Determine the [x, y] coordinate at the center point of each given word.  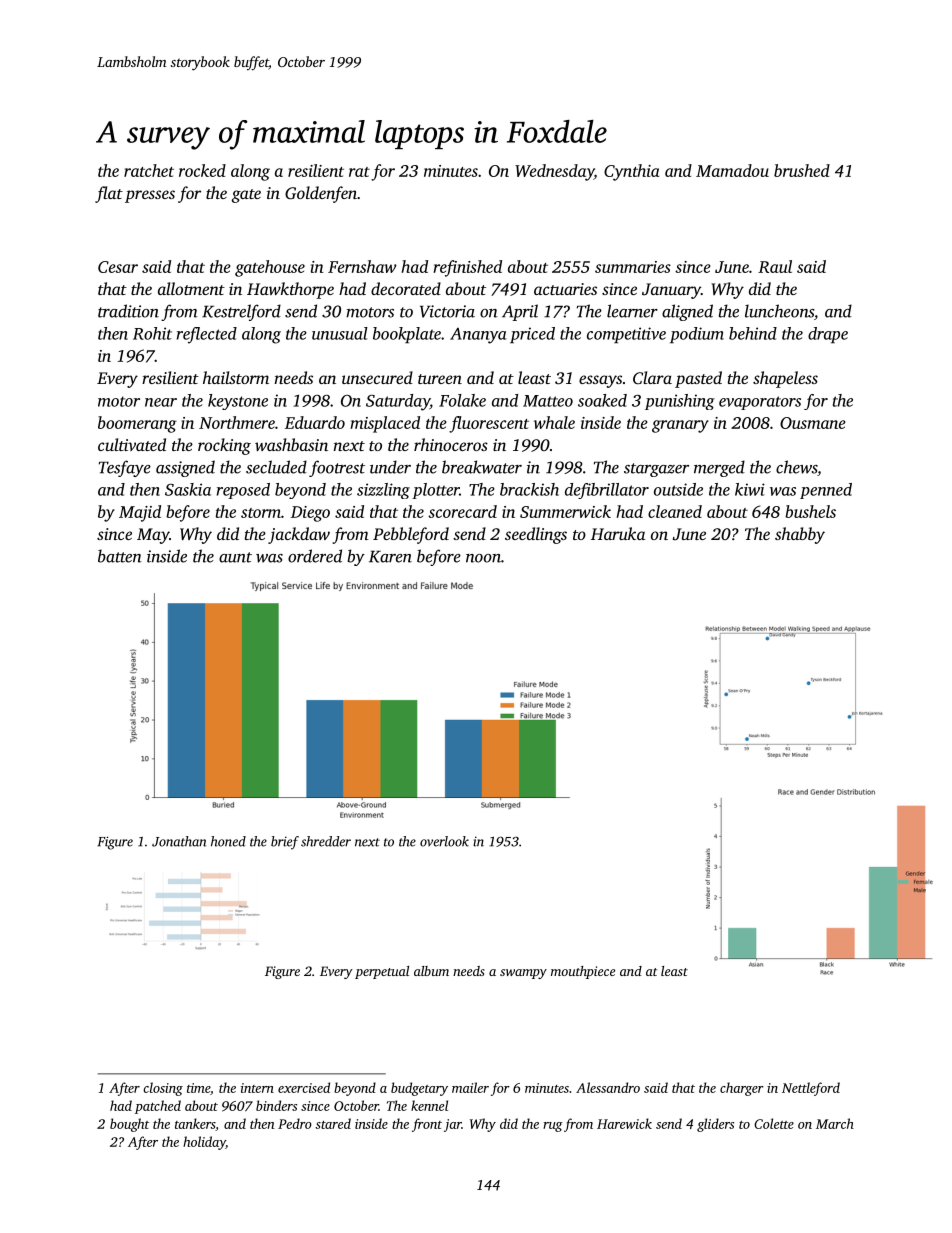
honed [228, 841]
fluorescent [489, 424]
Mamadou [732, 170]
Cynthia [632, 172]
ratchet [149, 170]
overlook [444, 841]
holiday [204, 1143]
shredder [326, 841]
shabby [800, 535]
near [161, 402]
